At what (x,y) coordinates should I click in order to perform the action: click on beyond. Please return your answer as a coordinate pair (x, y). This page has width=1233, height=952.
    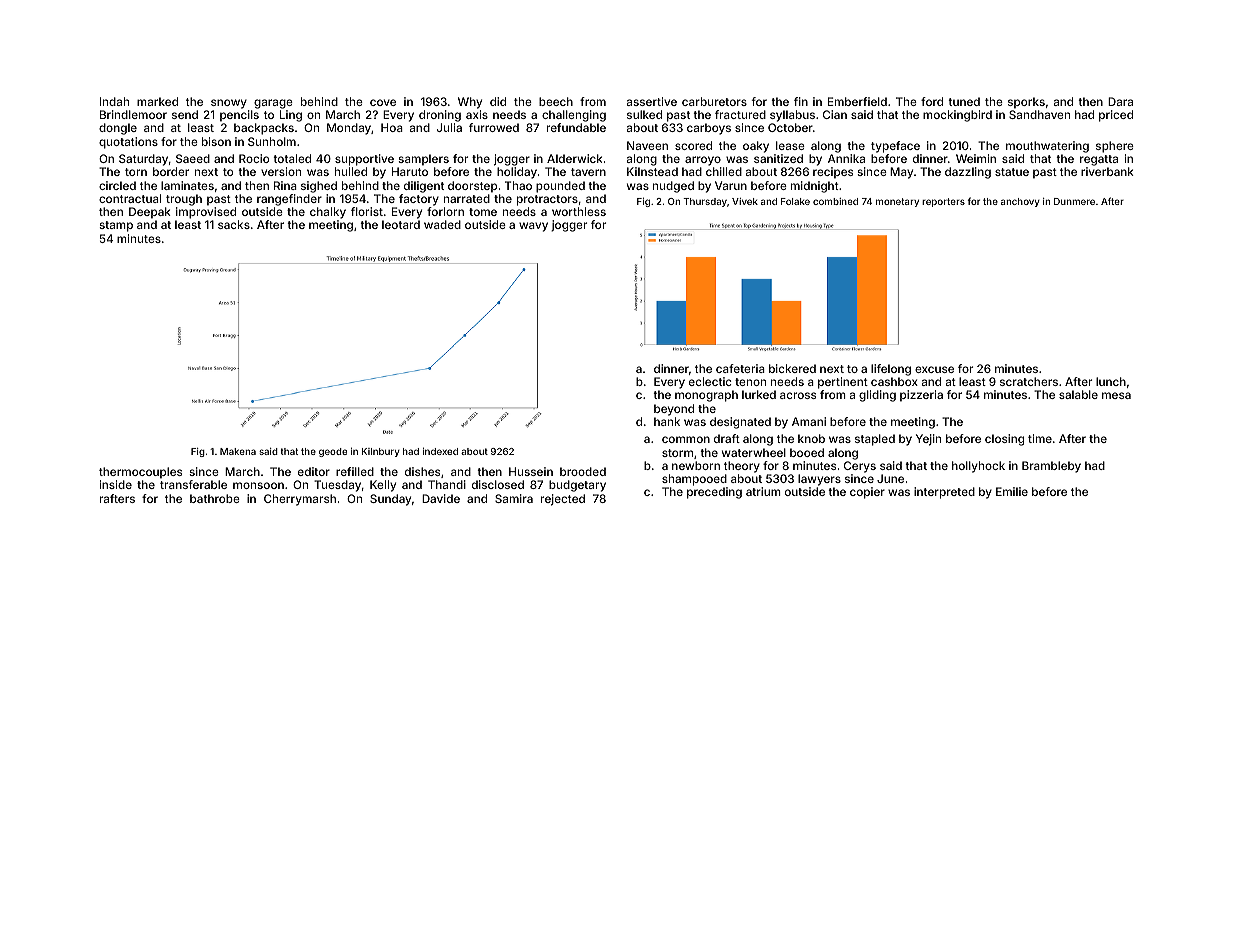
    Looking at the image, I should click on (674, 410).
